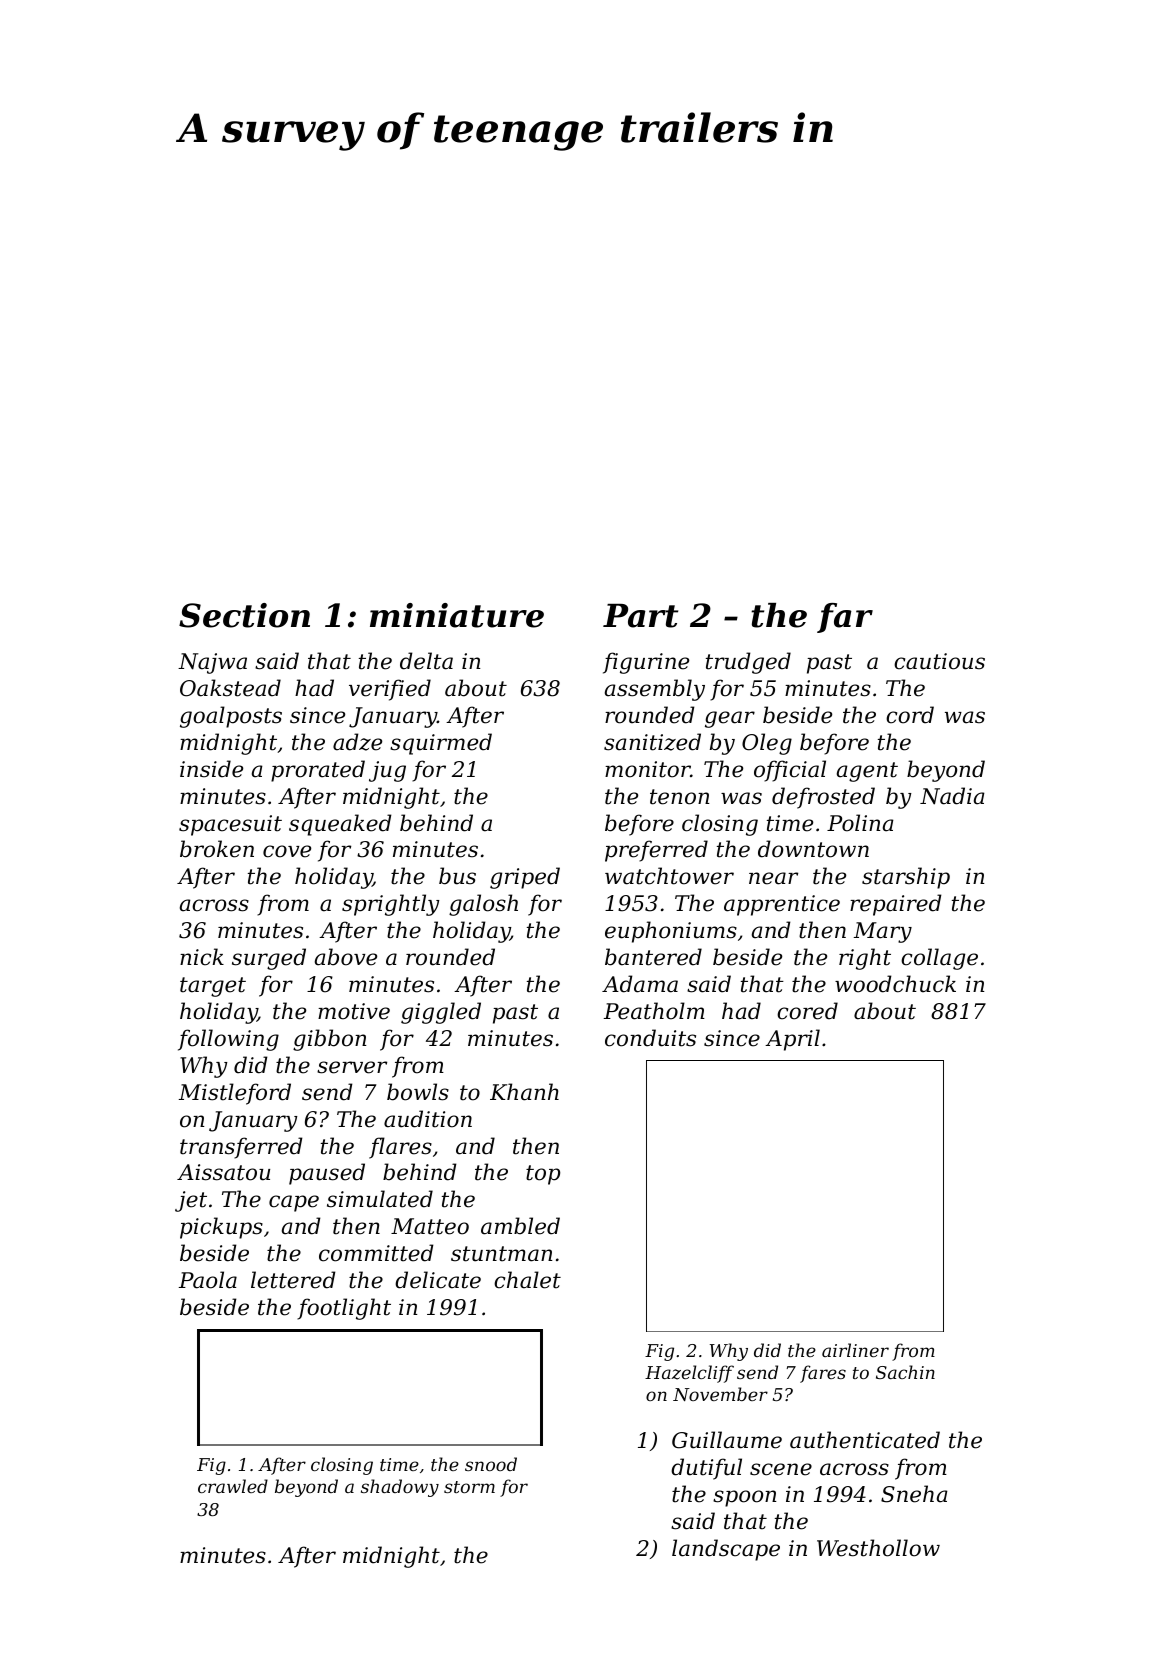 The height and width of the screenshot is (1654, 1165). What do you see at coordinates (387, 771) in the screenshot?
I see `jug` at bounding box center [387, 771].
